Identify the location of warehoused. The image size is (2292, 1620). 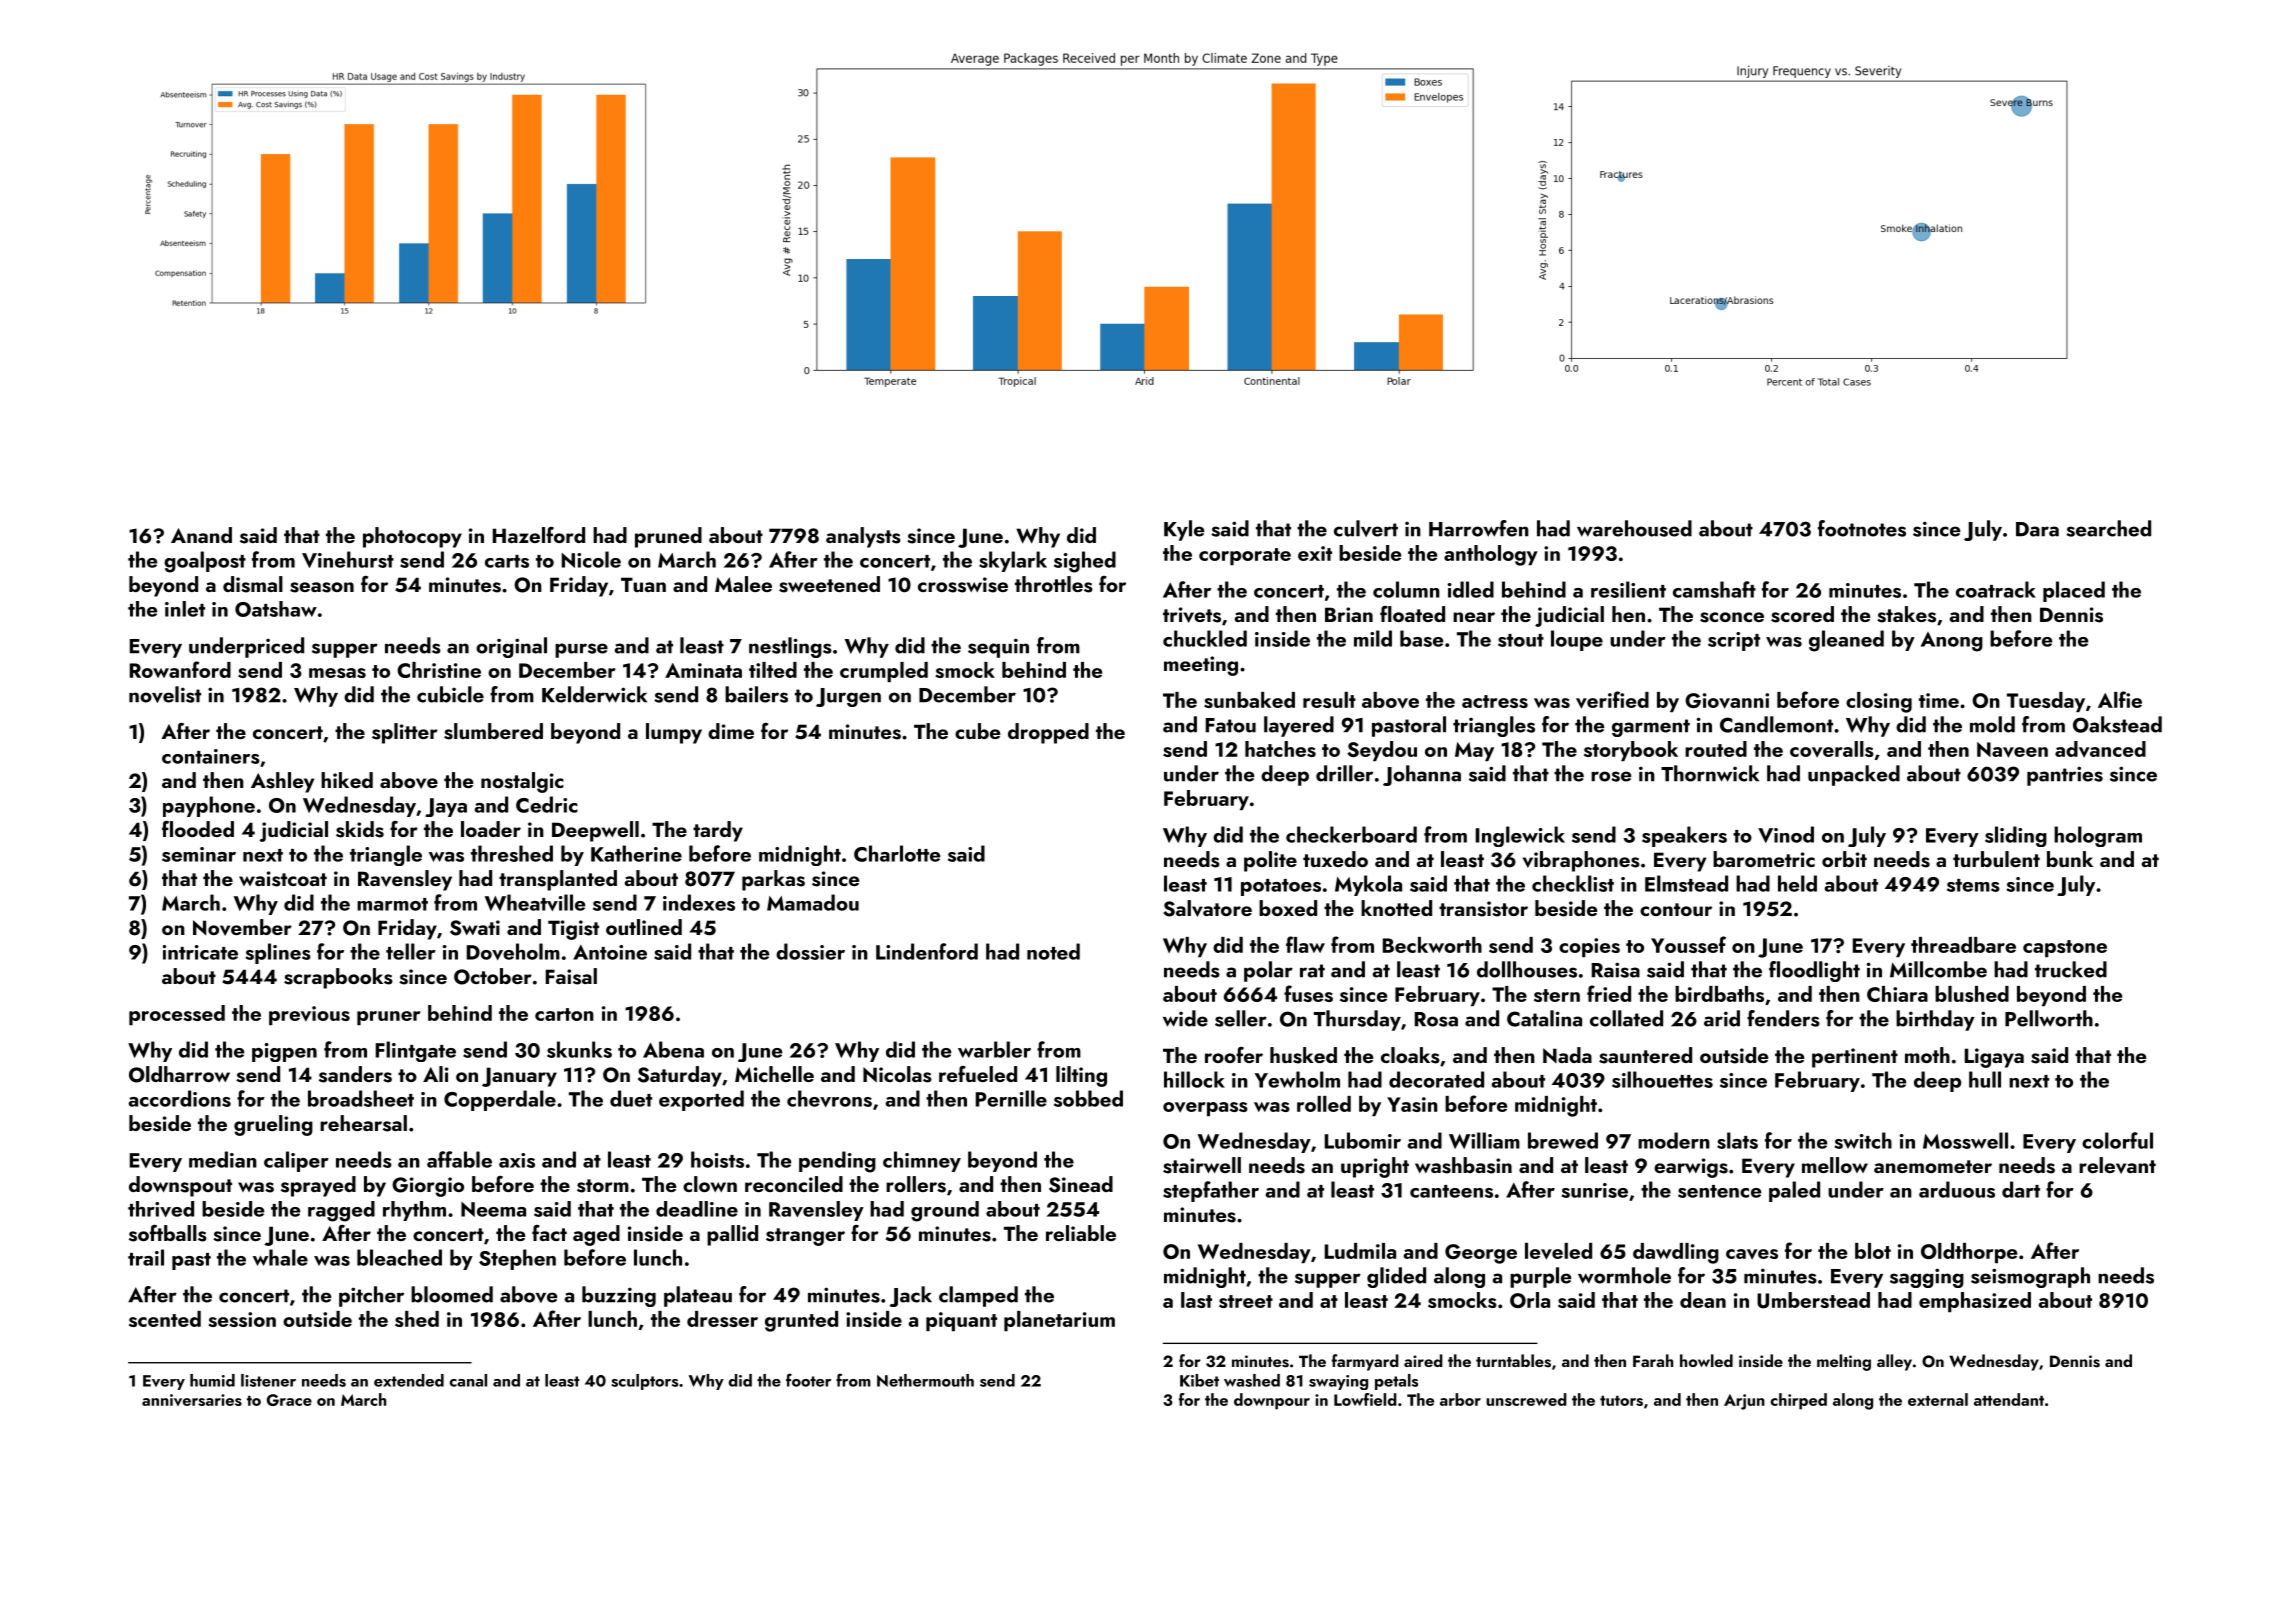
(1634, 528).
